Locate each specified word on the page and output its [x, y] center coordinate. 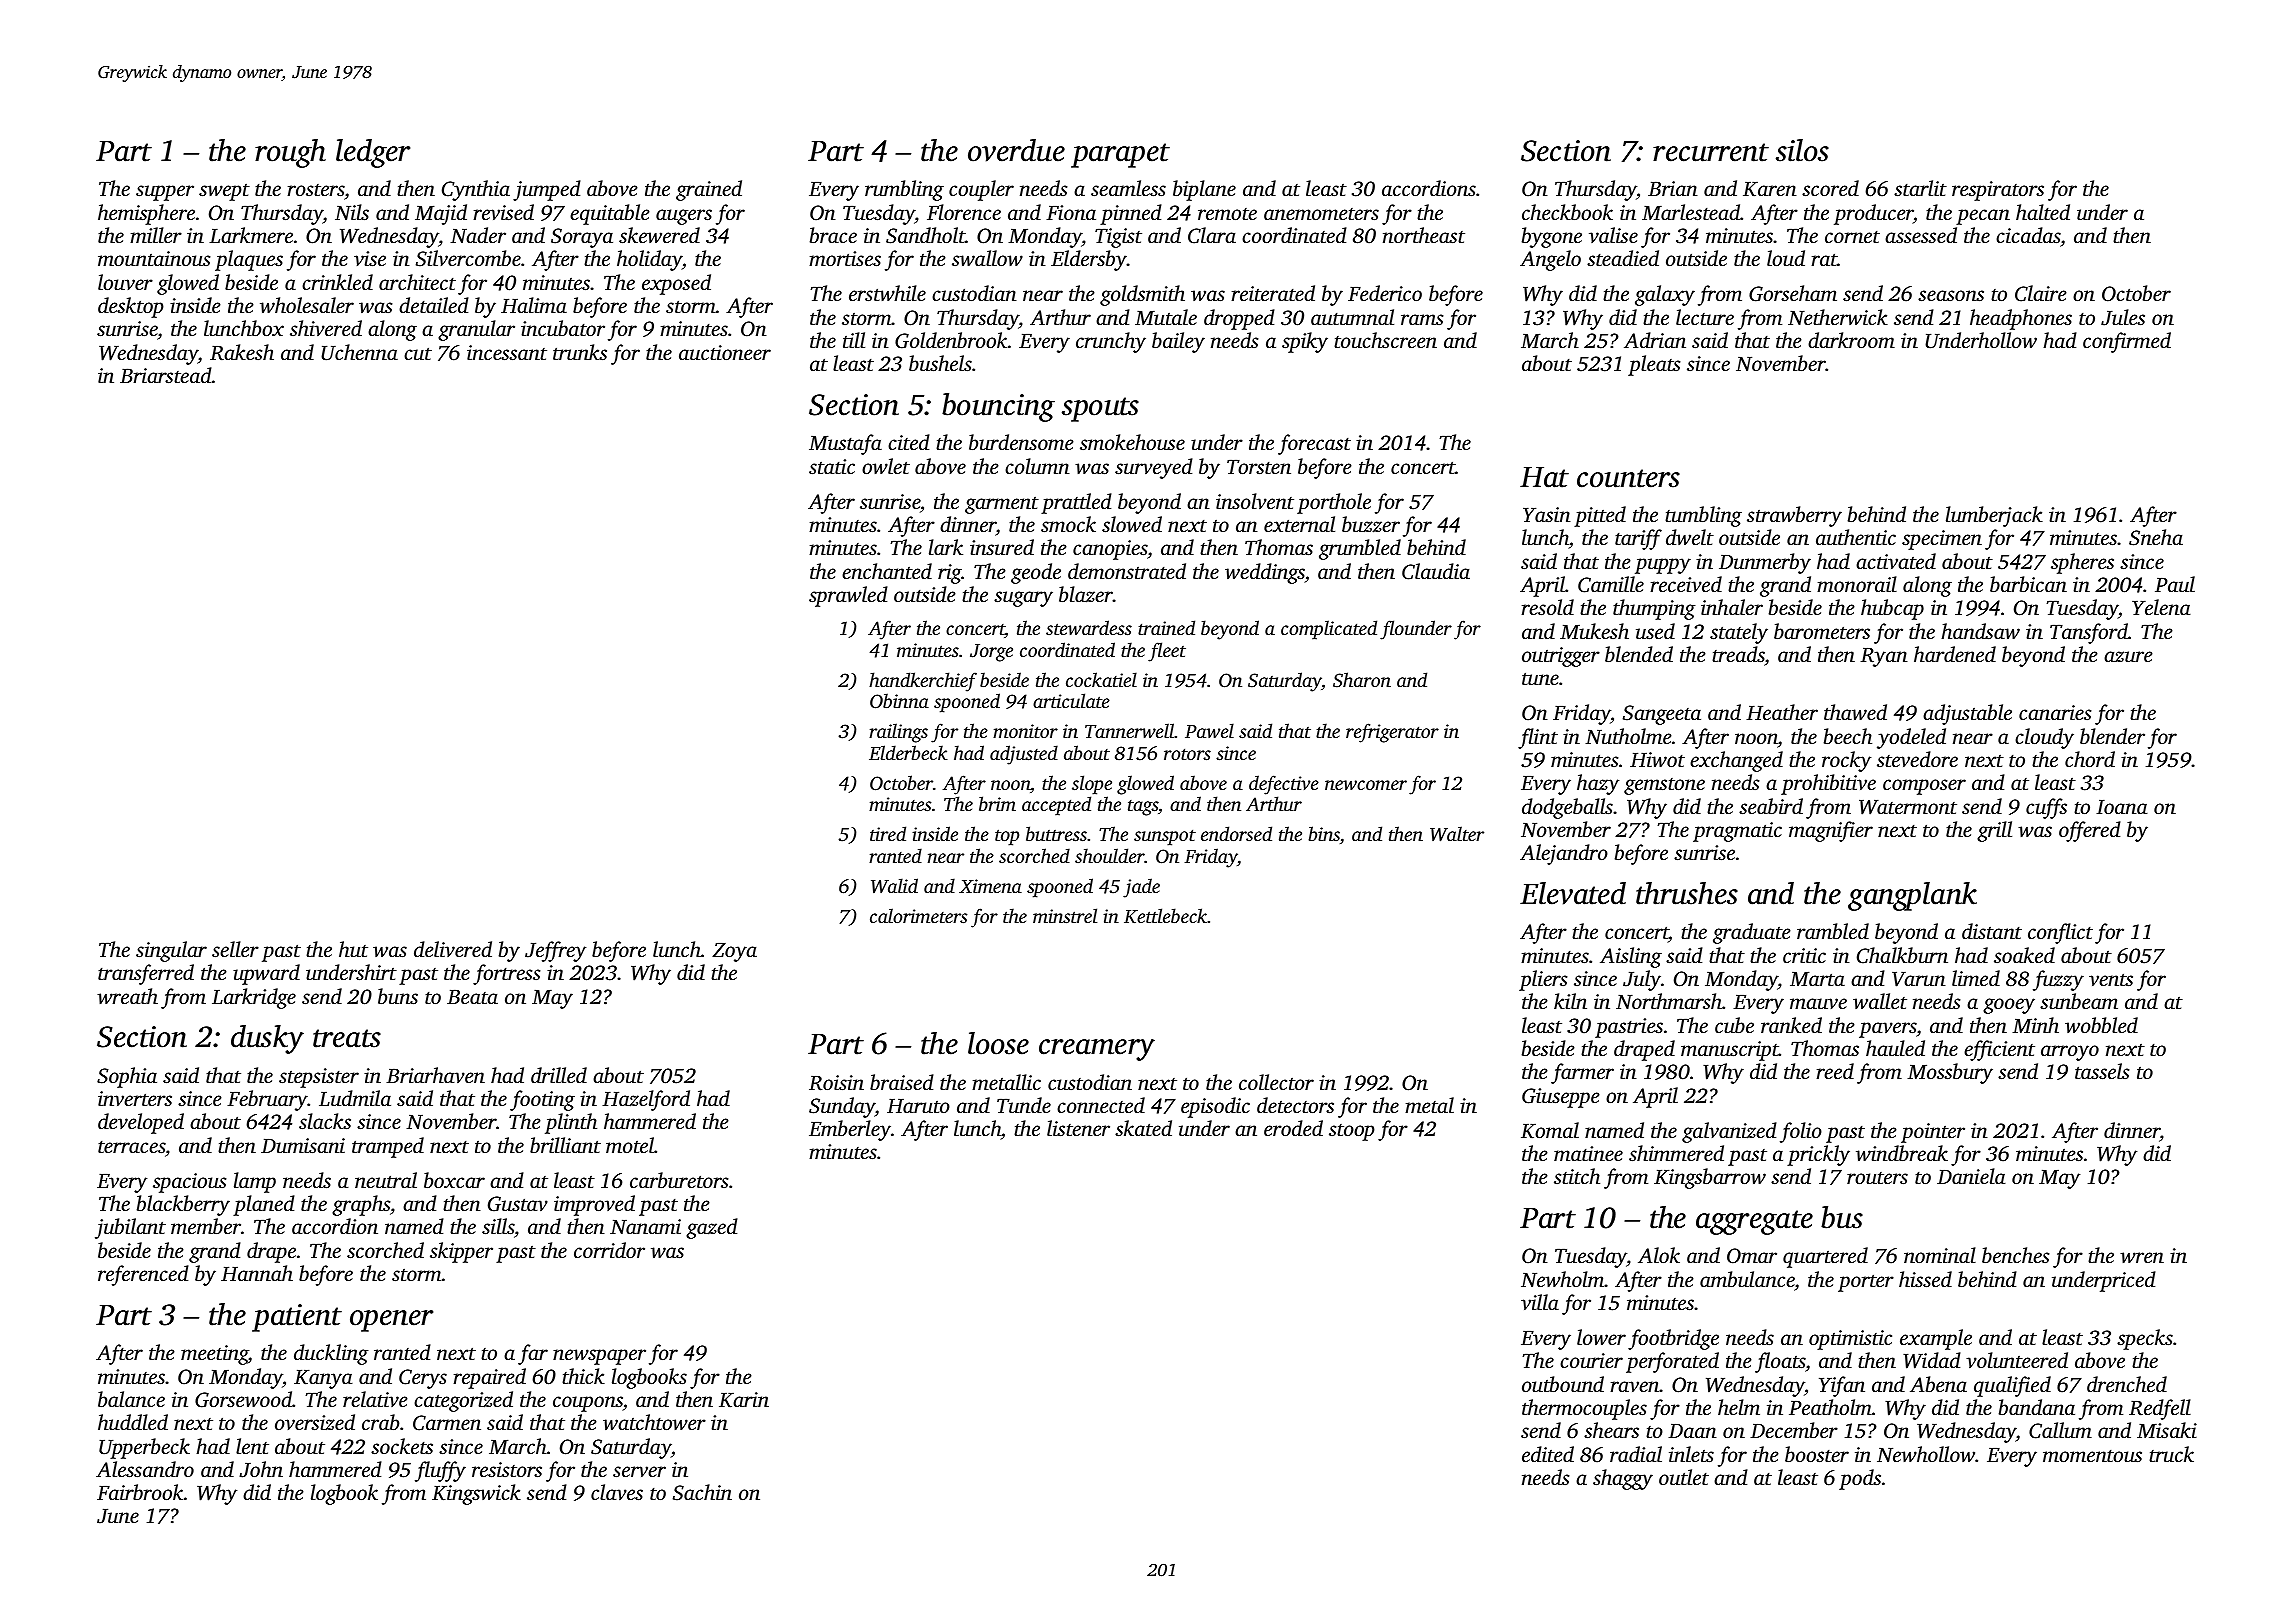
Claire [2041, 293]
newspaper [599, 1357]
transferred [146, 974]
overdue [1016, 150]
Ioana [2122, 807]
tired [888, 833]
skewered [659, 235]
